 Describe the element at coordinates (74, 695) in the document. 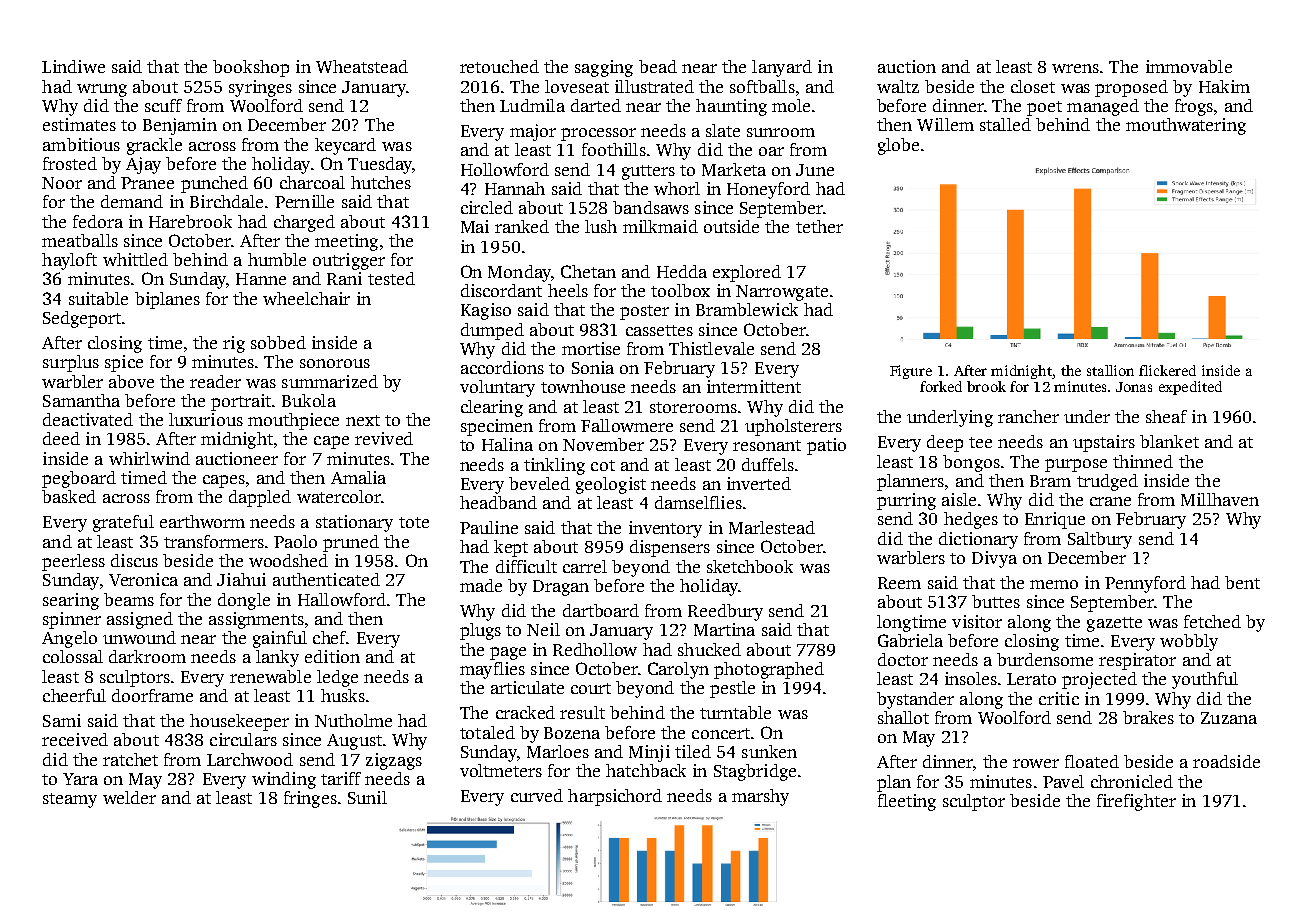

I see `cheerful` at that location.
